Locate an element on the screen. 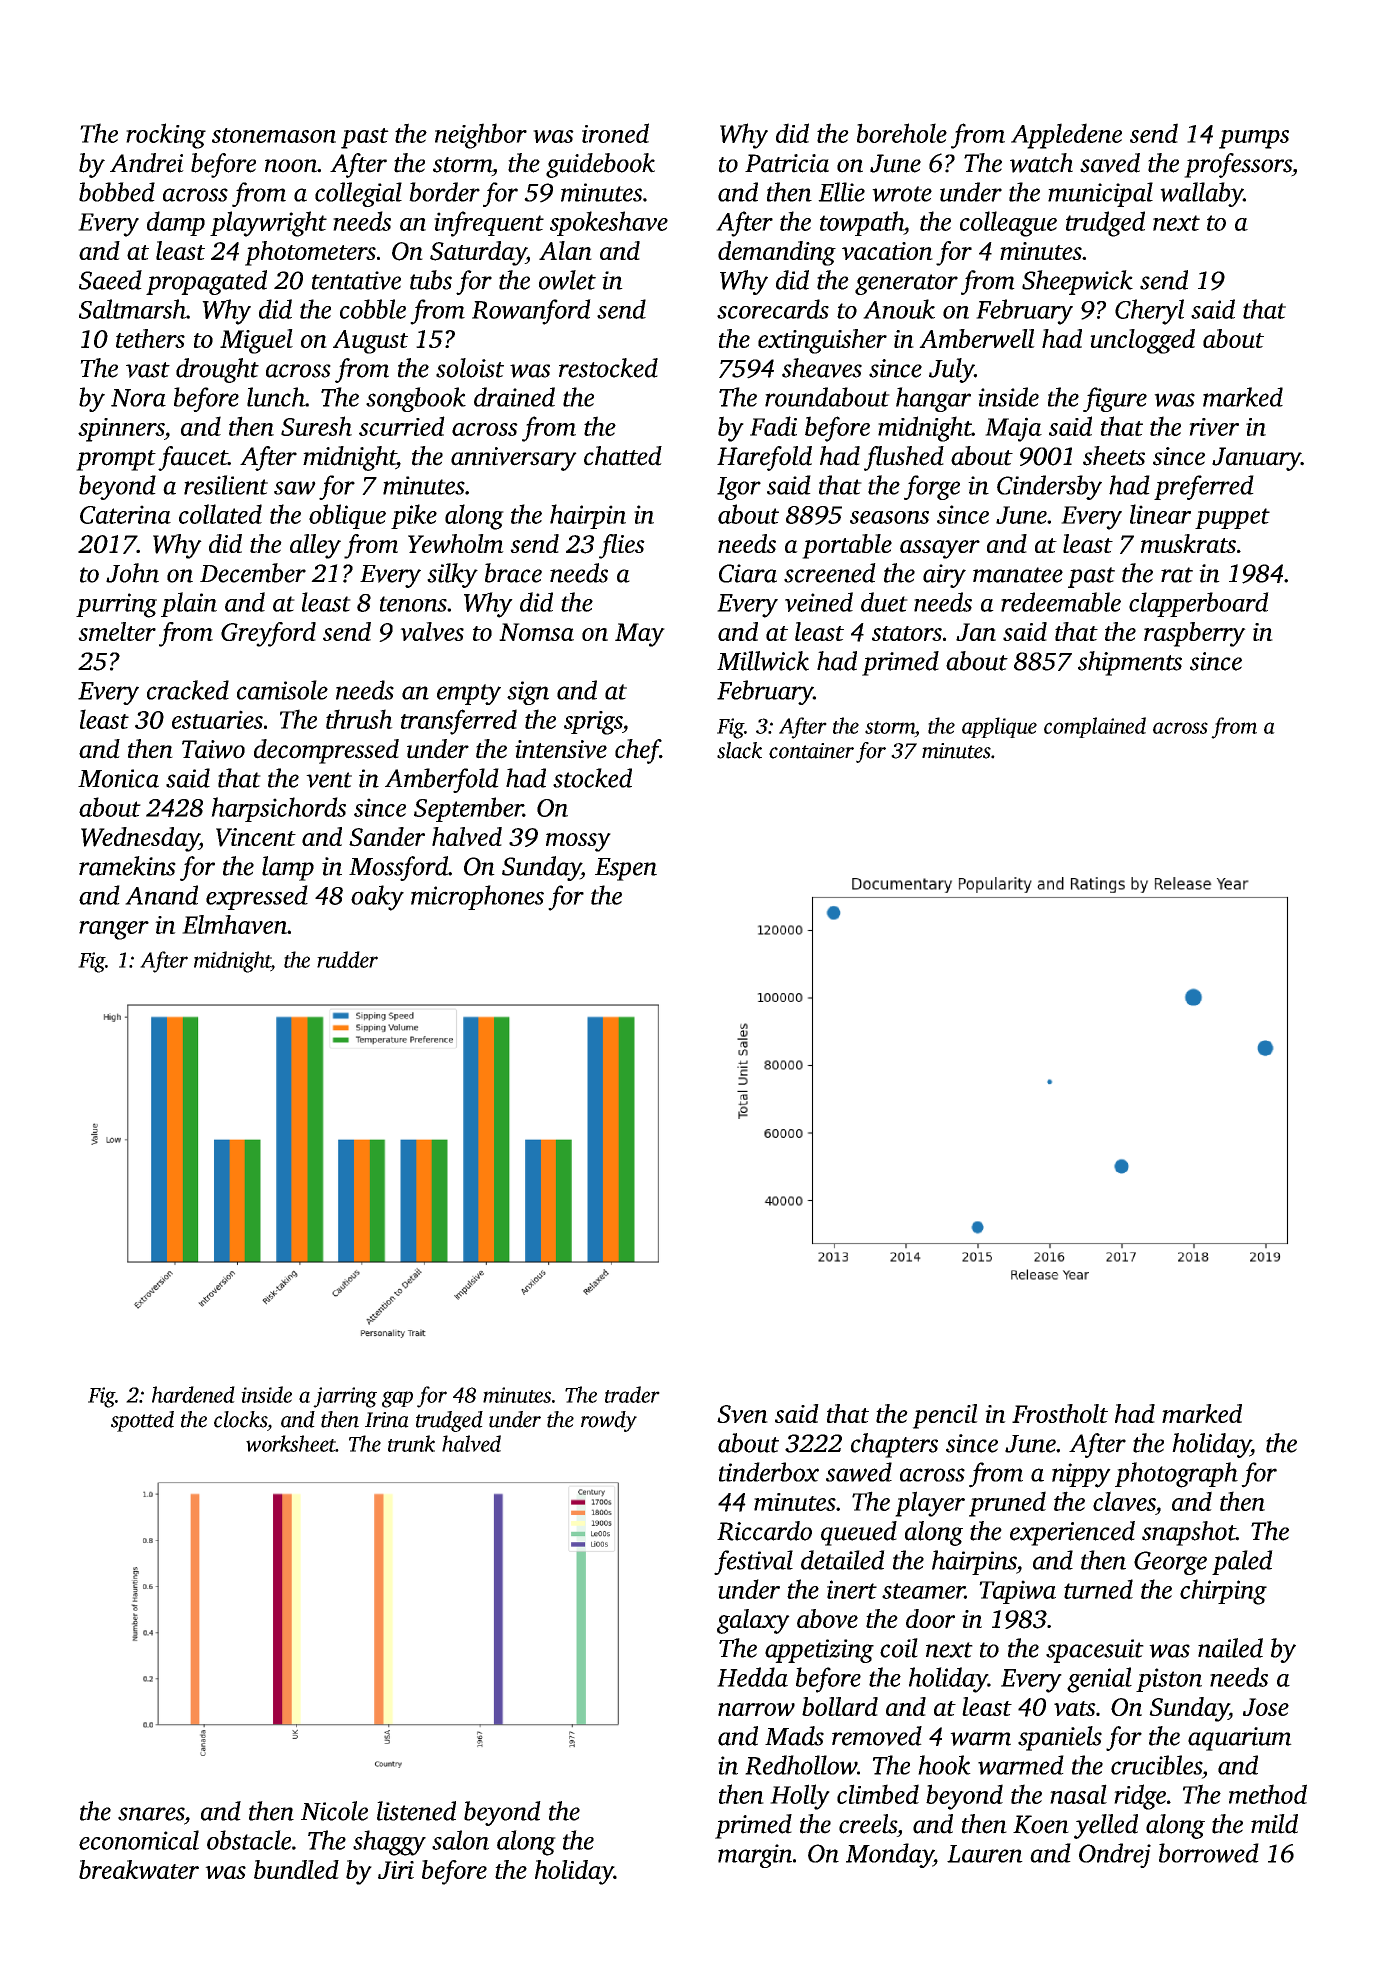  Amberwell is located at coordinates (977, 338).
